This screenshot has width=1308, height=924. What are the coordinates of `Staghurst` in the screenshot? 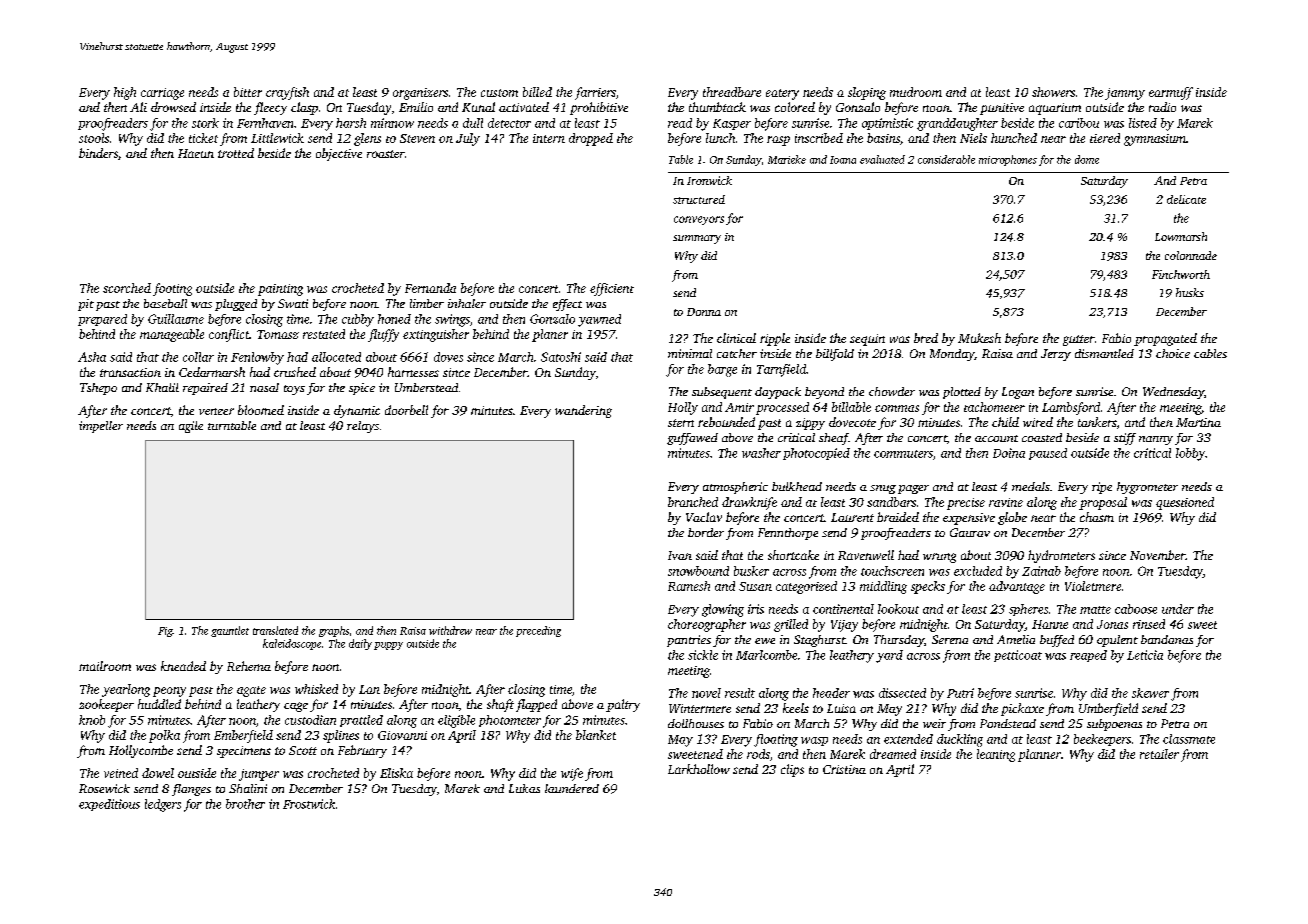 It's located at (819, 641).
